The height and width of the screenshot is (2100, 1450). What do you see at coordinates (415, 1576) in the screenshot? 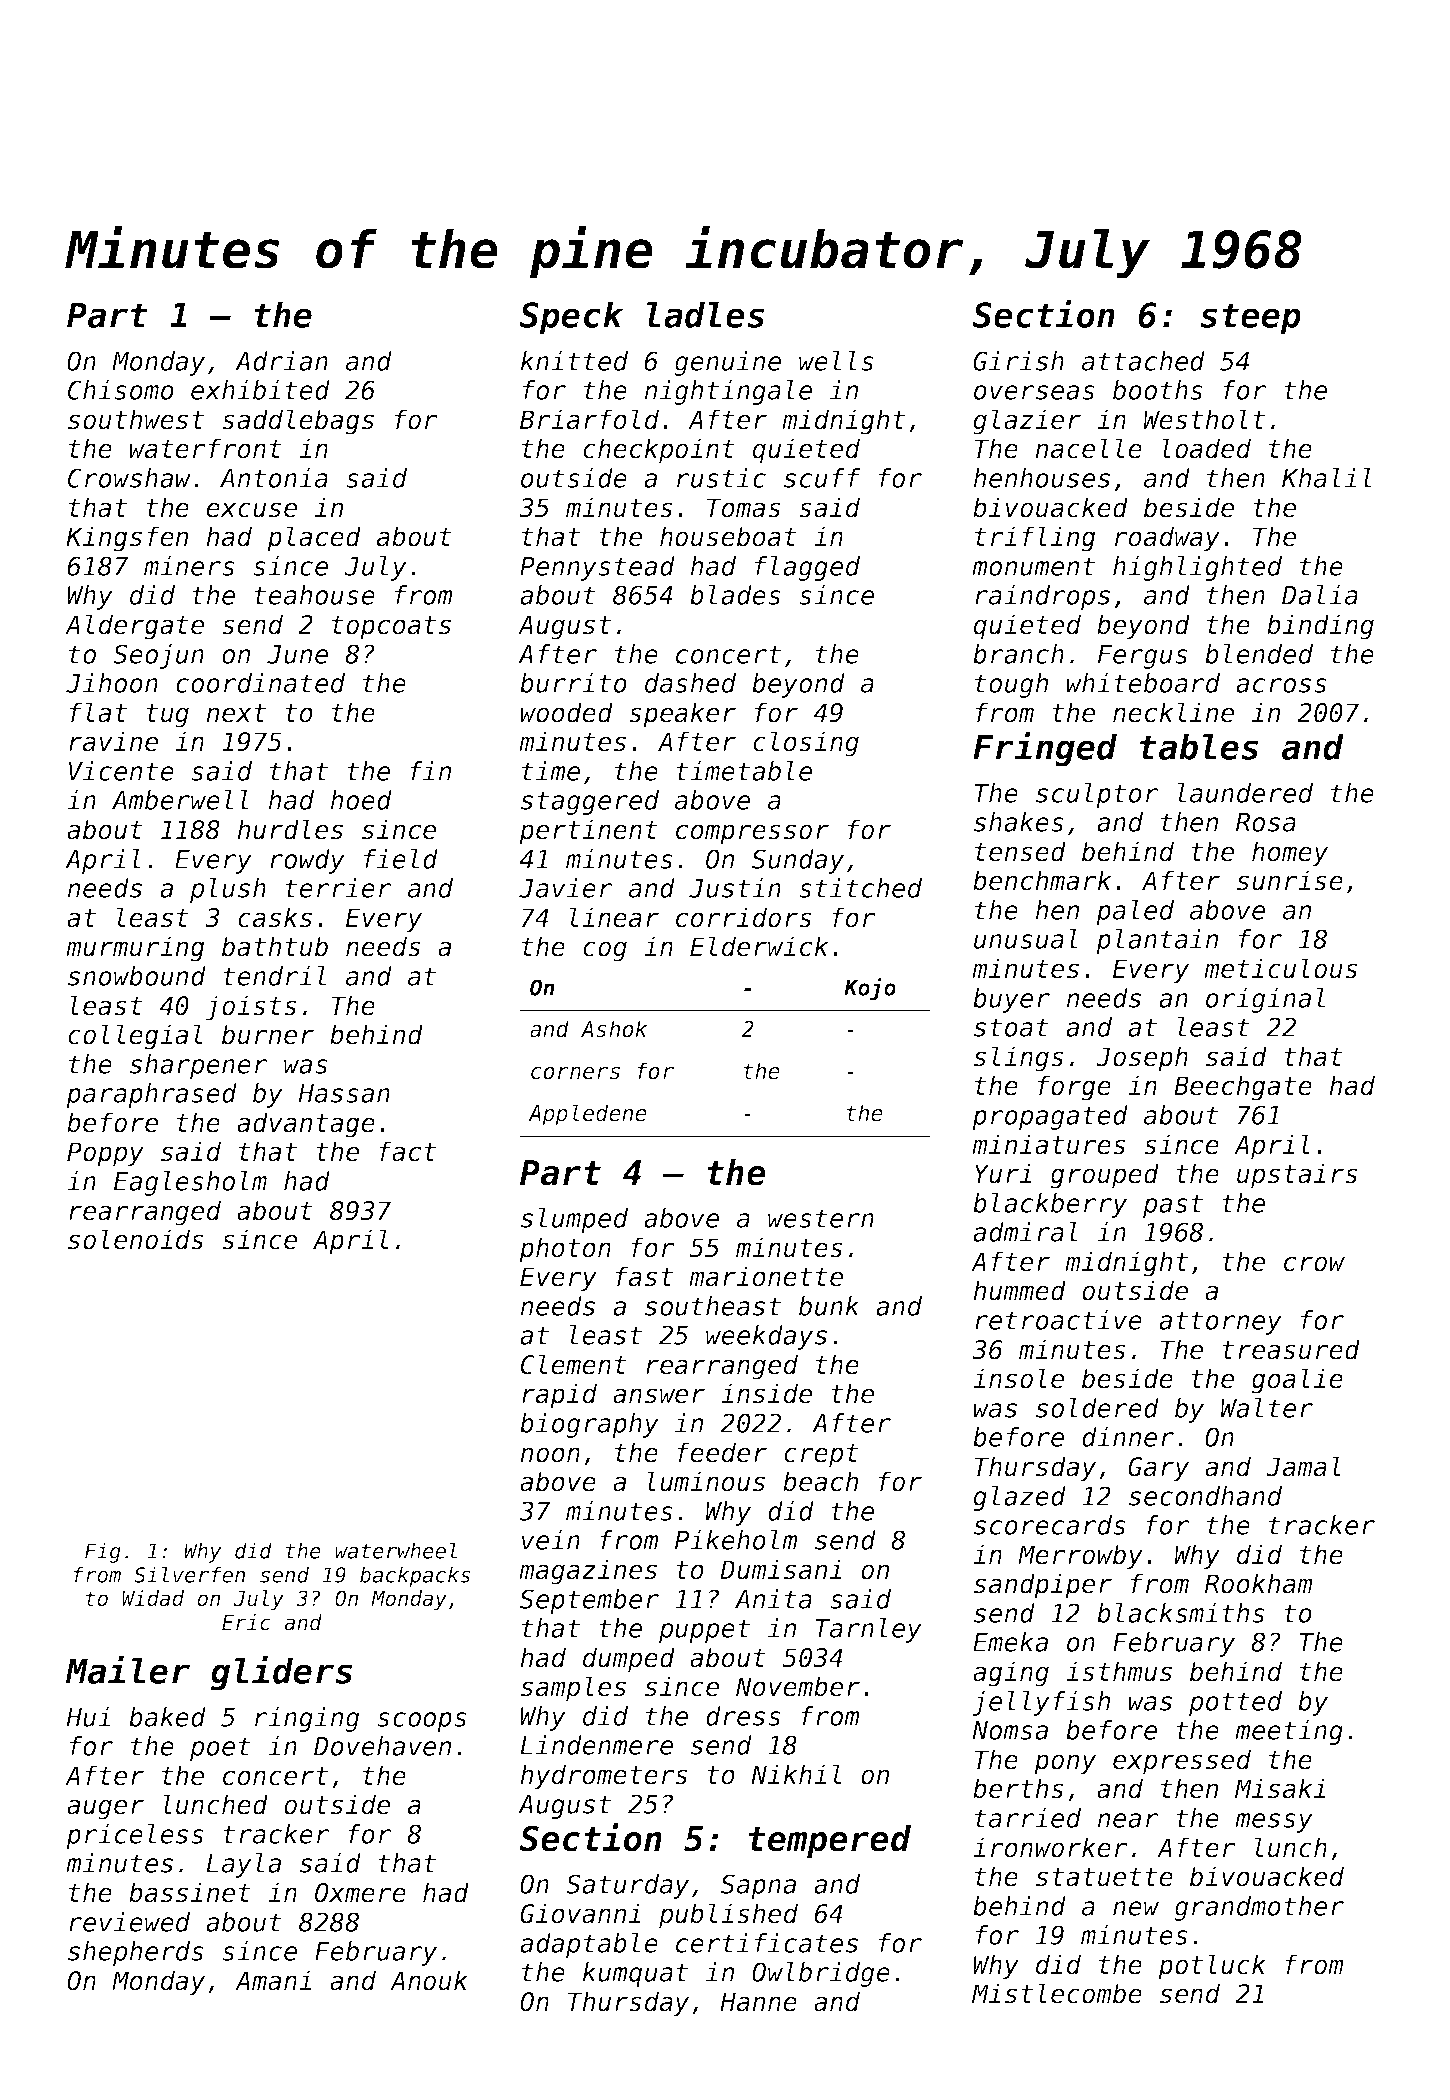
I see `backpacks` at bounding box center [415, 1576].
